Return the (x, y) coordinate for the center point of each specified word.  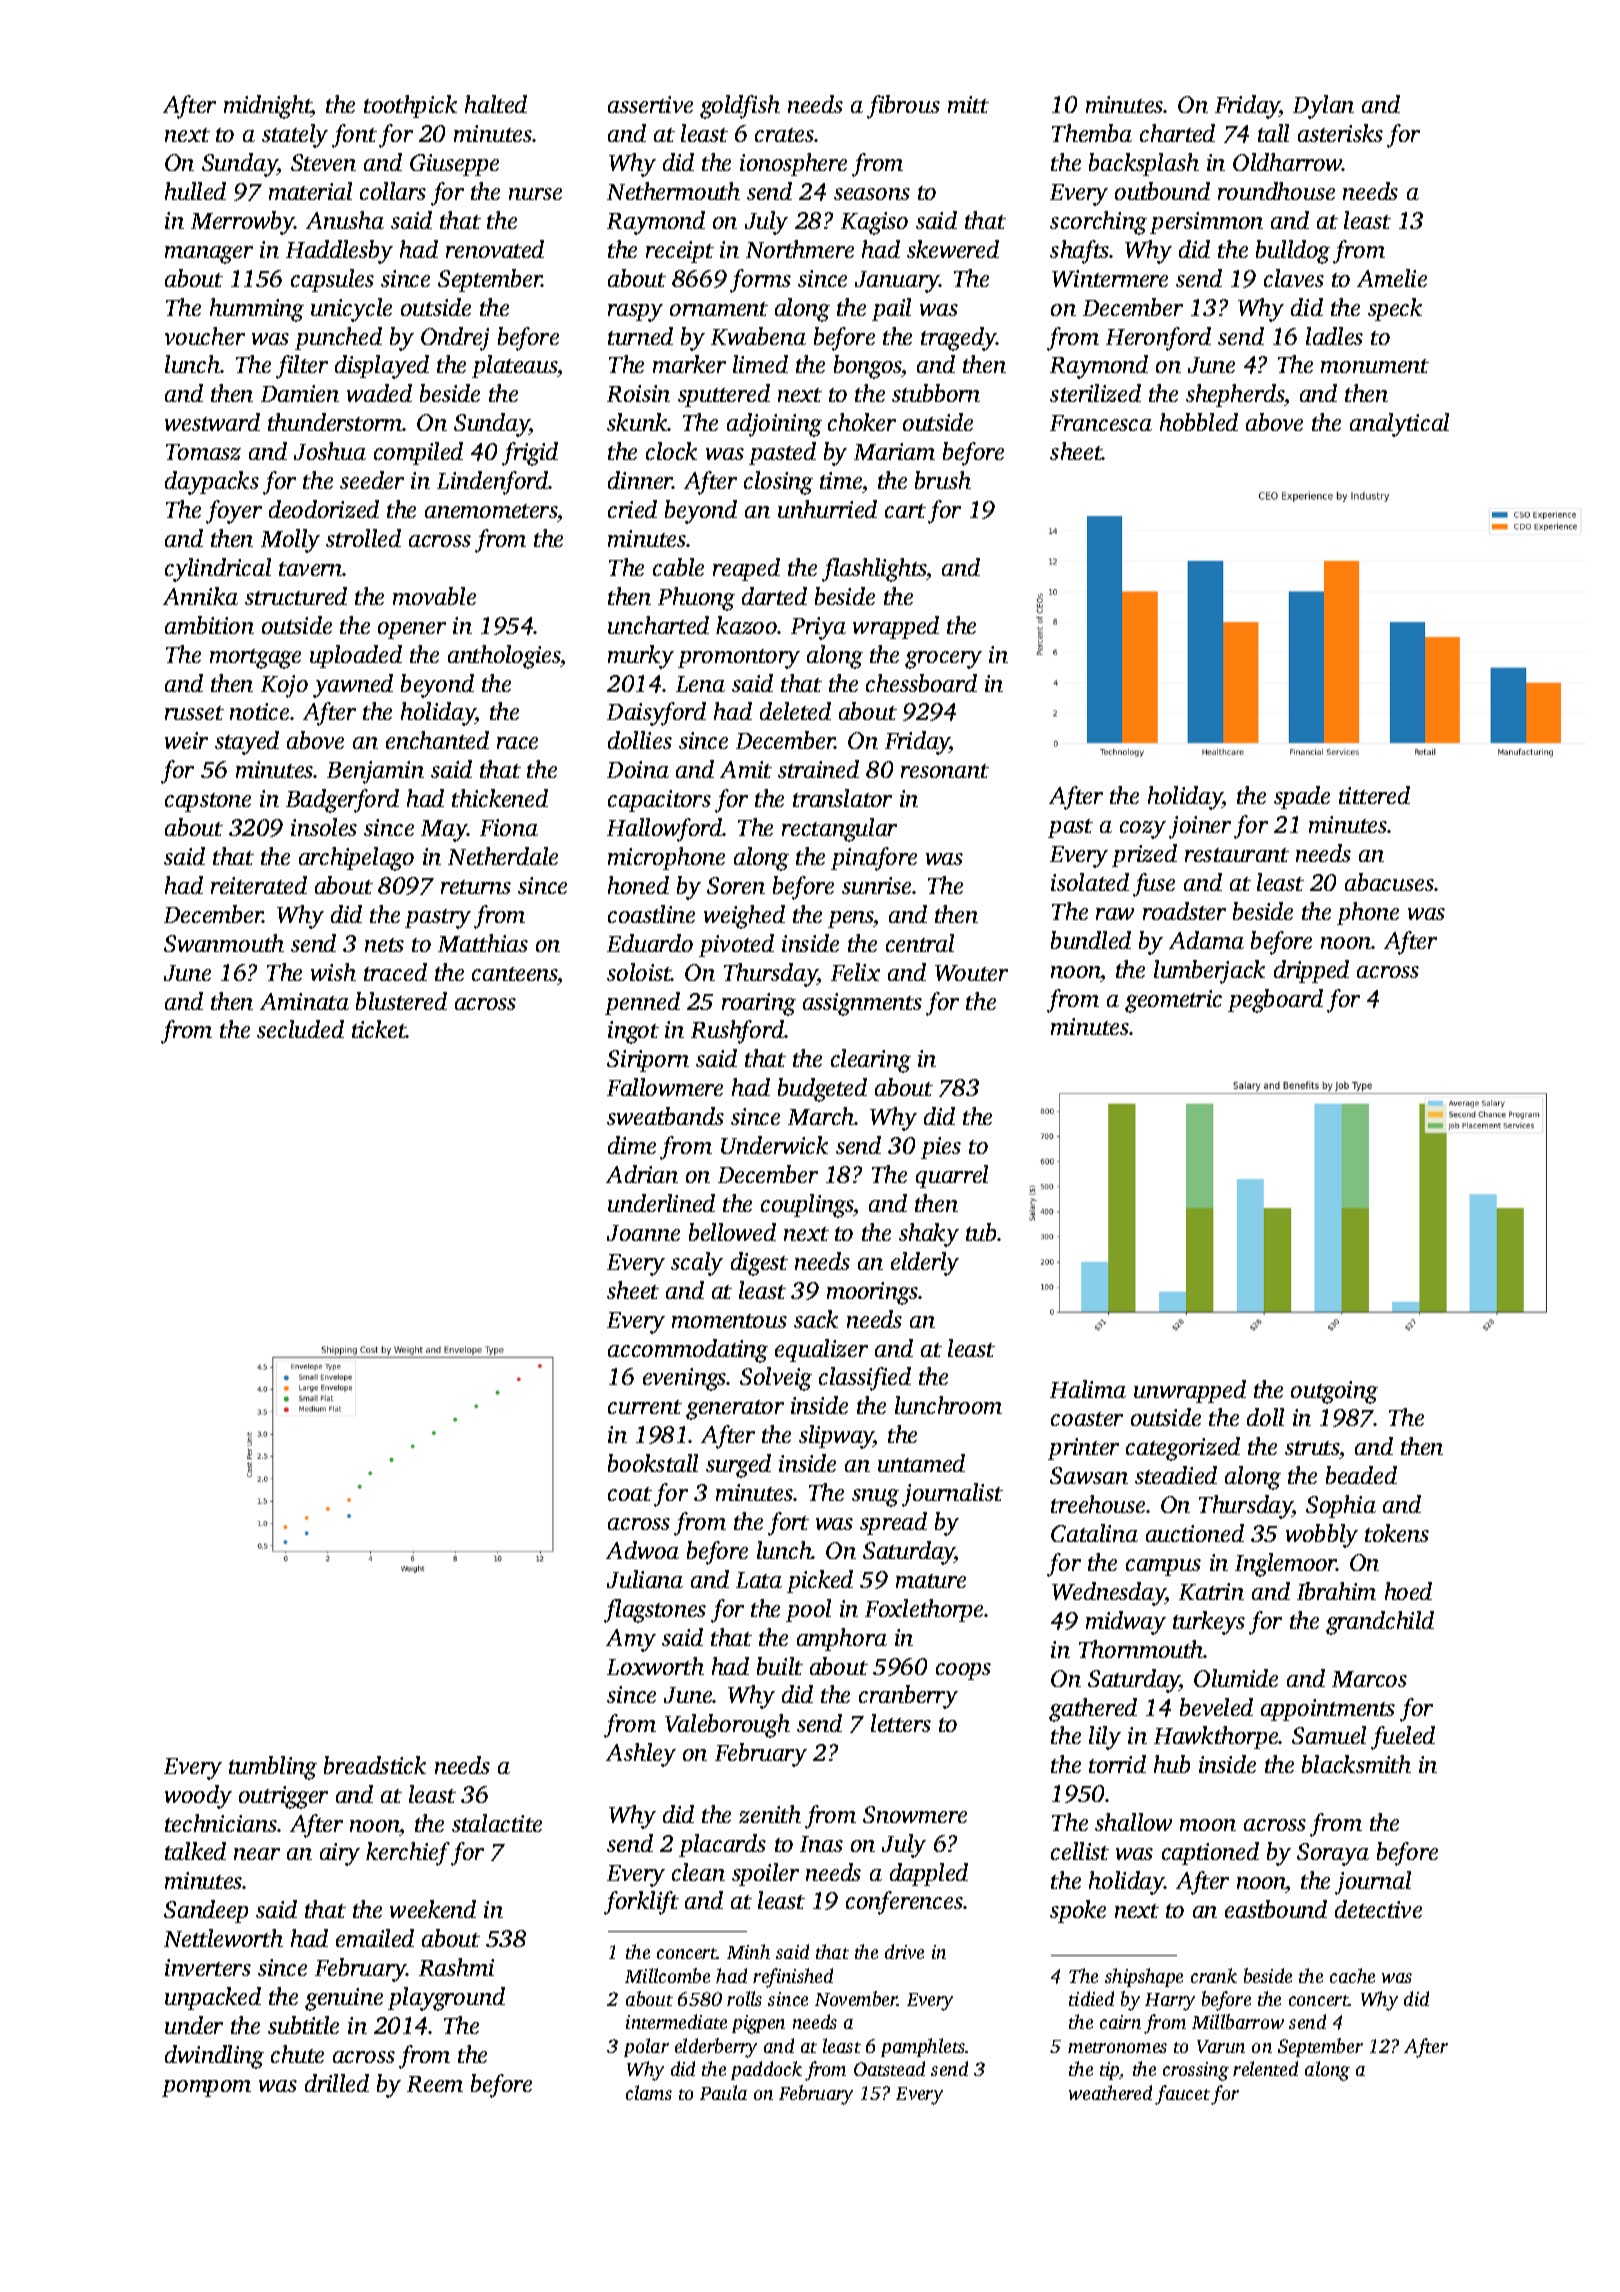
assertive (650, 104)
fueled (1403, 1738)
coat (630, 1494)
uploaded (356, 656)
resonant (945, 771)
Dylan (1323, 107)
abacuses (1389, 882)
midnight (268, 107)
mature (931, 1581)
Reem (435, 2084)
